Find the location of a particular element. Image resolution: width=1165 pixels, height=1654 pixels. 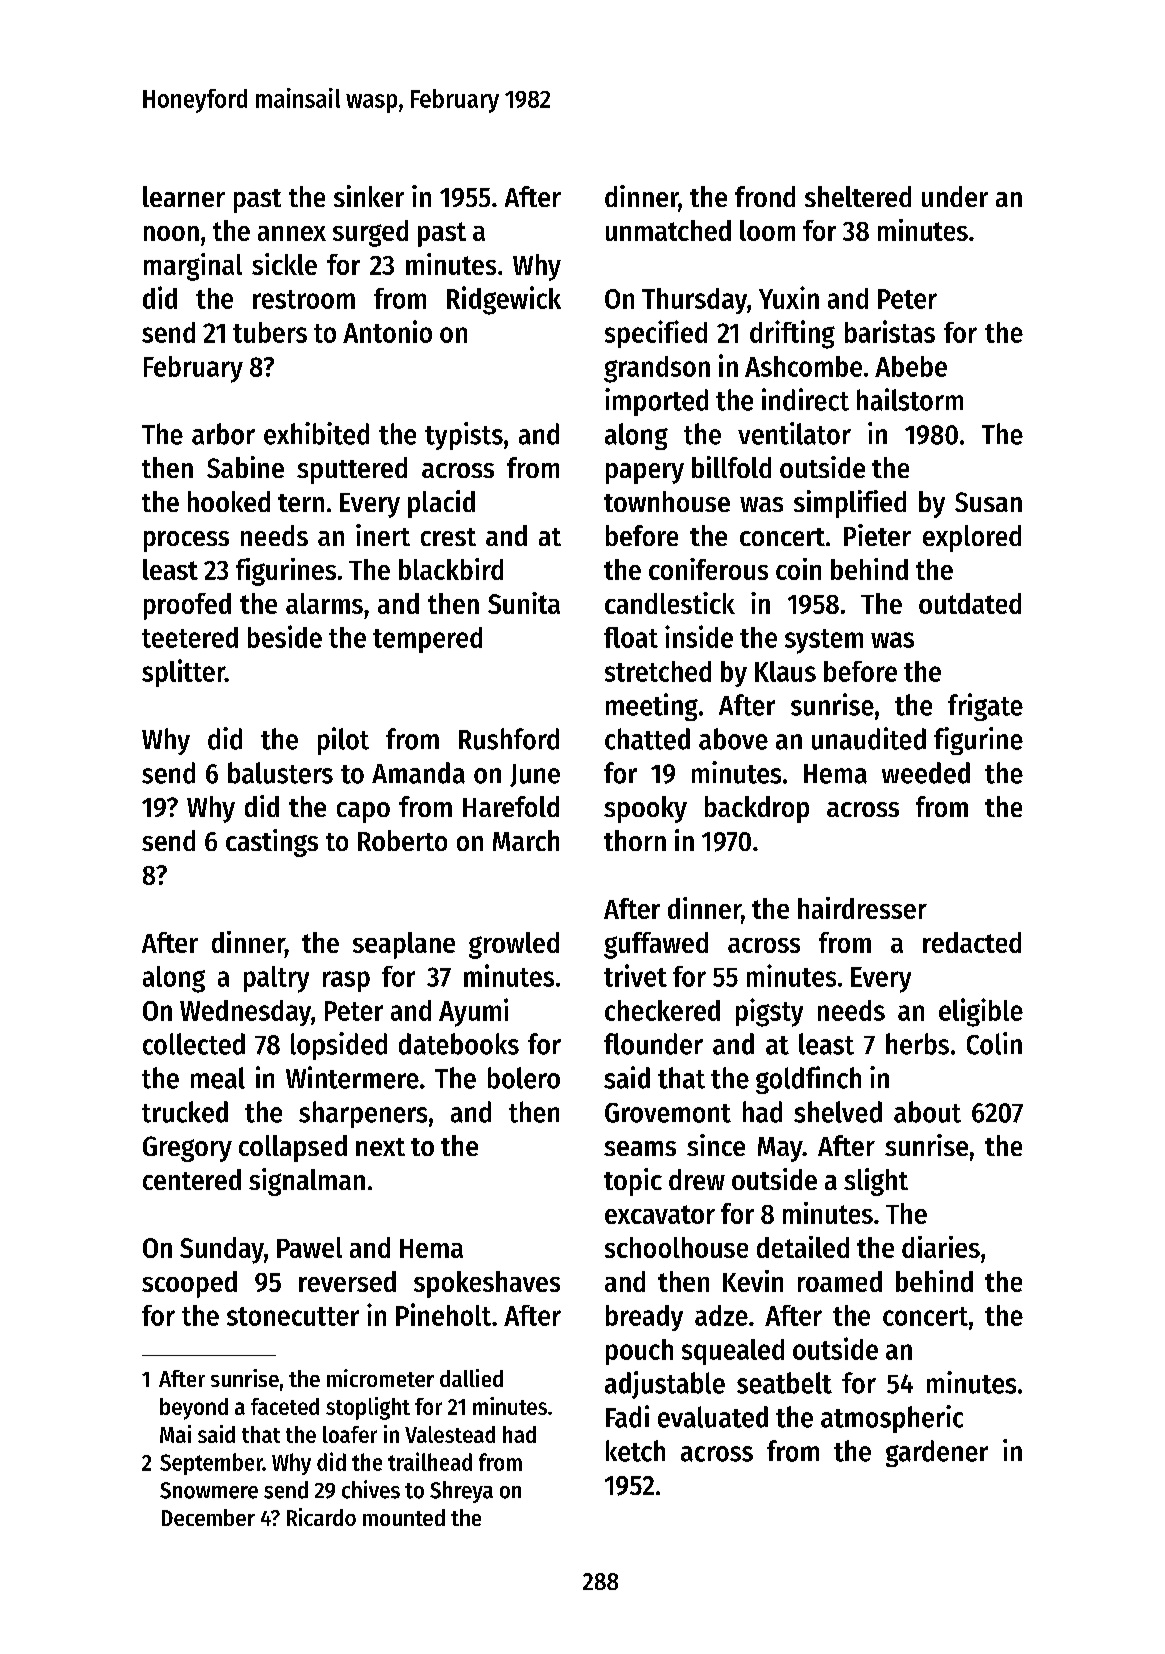

balusters is located at coordinates (280, 773).
